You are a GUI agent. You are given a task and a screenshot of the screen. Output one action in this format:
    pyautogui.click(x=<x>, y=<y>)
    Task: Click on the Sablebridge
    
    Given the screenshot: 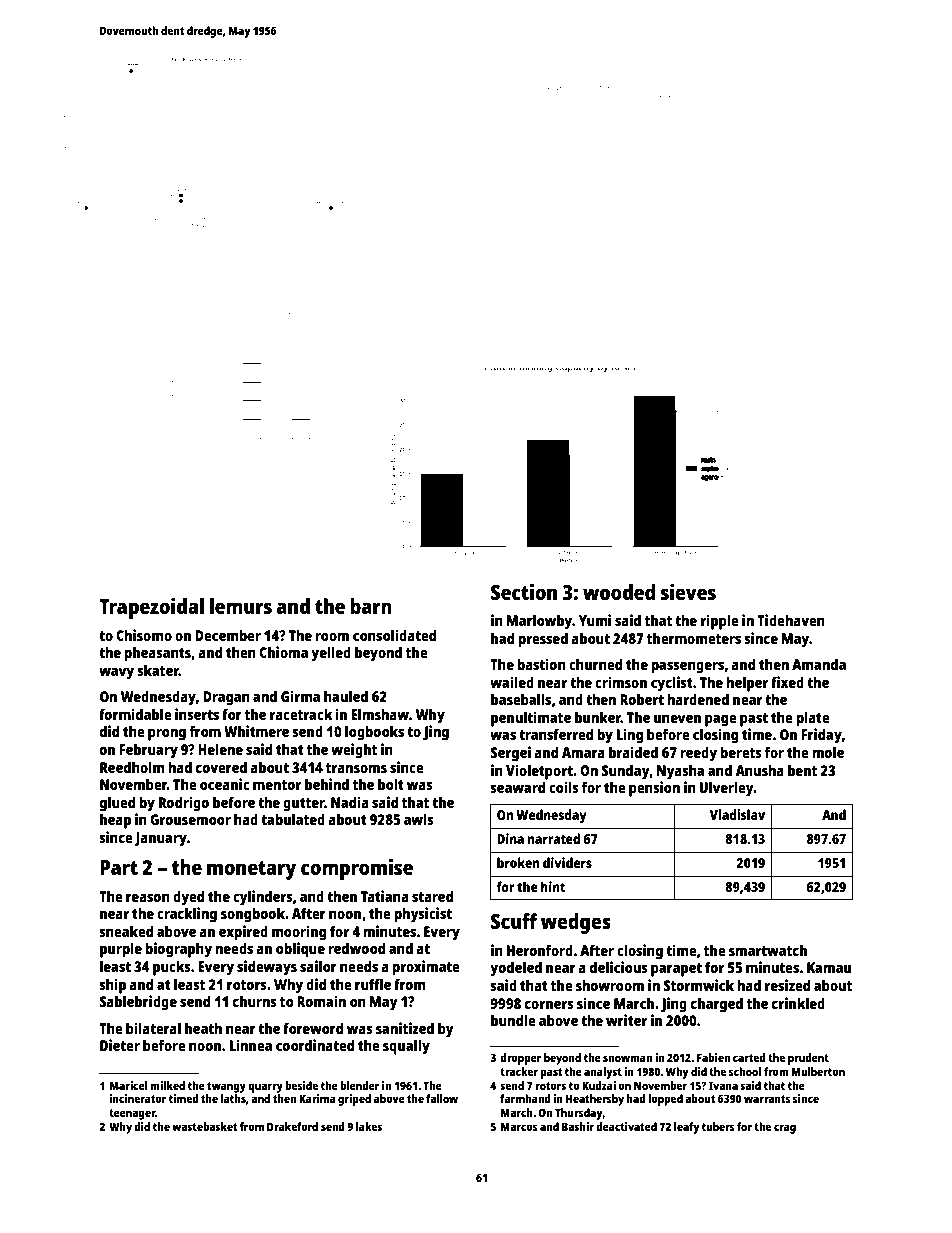 What is the action you would take?
    pyautogui.click(x=138, y=1003)
